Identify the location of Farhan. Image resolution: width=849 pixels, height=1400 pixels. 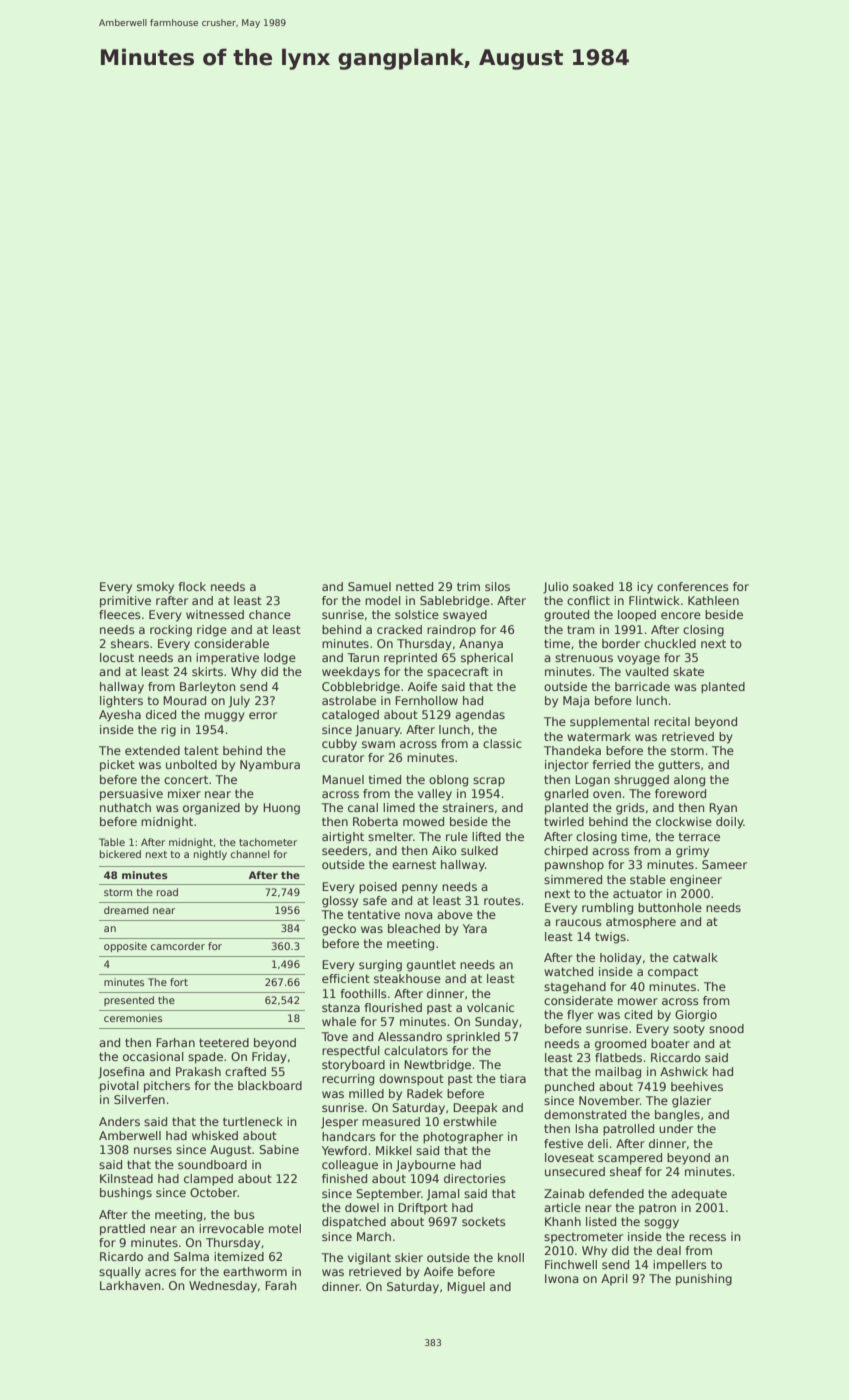
(175, 1042).
